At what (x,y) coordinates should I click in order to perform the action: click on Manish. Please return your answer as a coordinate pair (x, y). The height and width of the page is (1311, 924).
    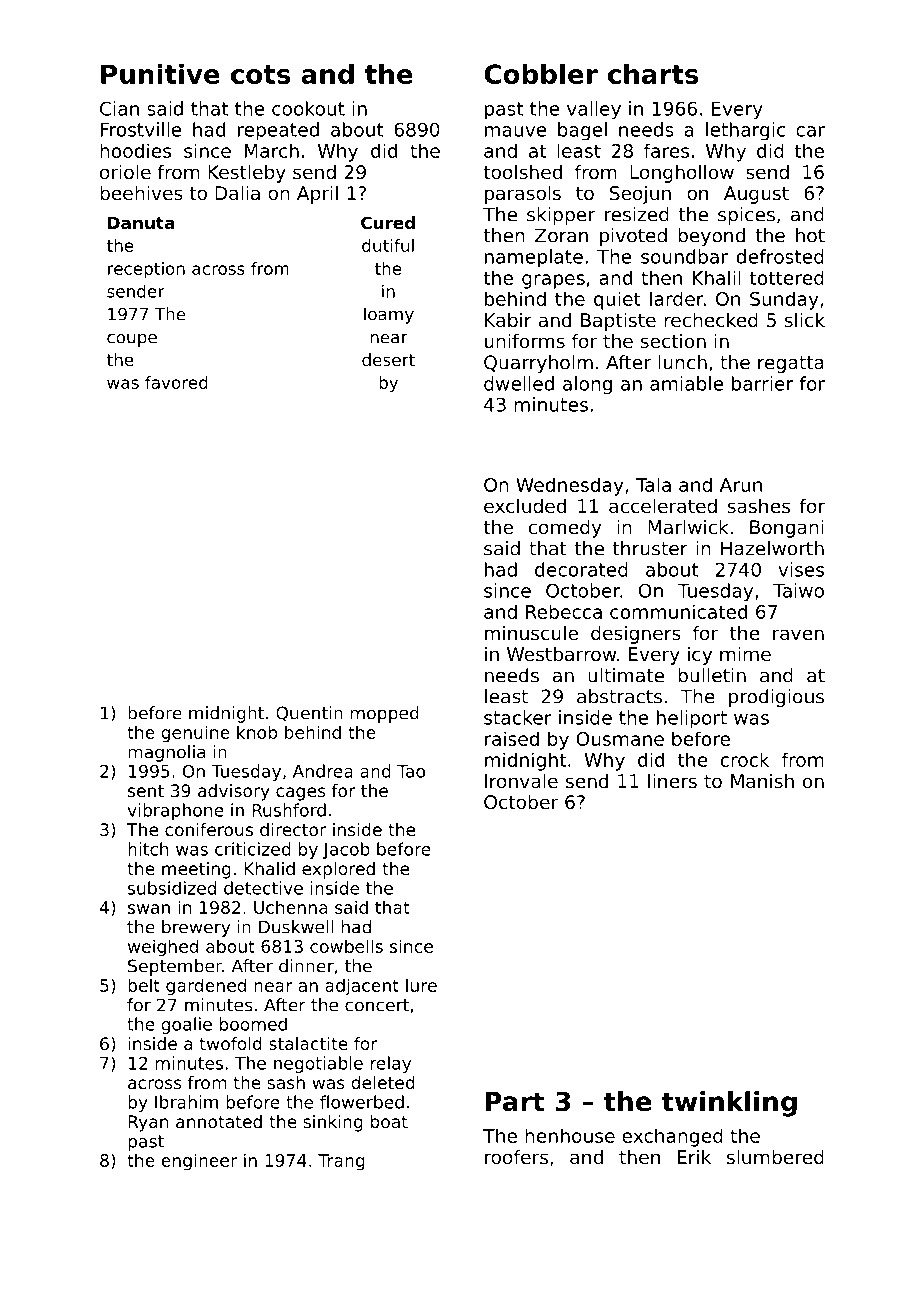
    Looking at the image, I should click on (762, 781).
